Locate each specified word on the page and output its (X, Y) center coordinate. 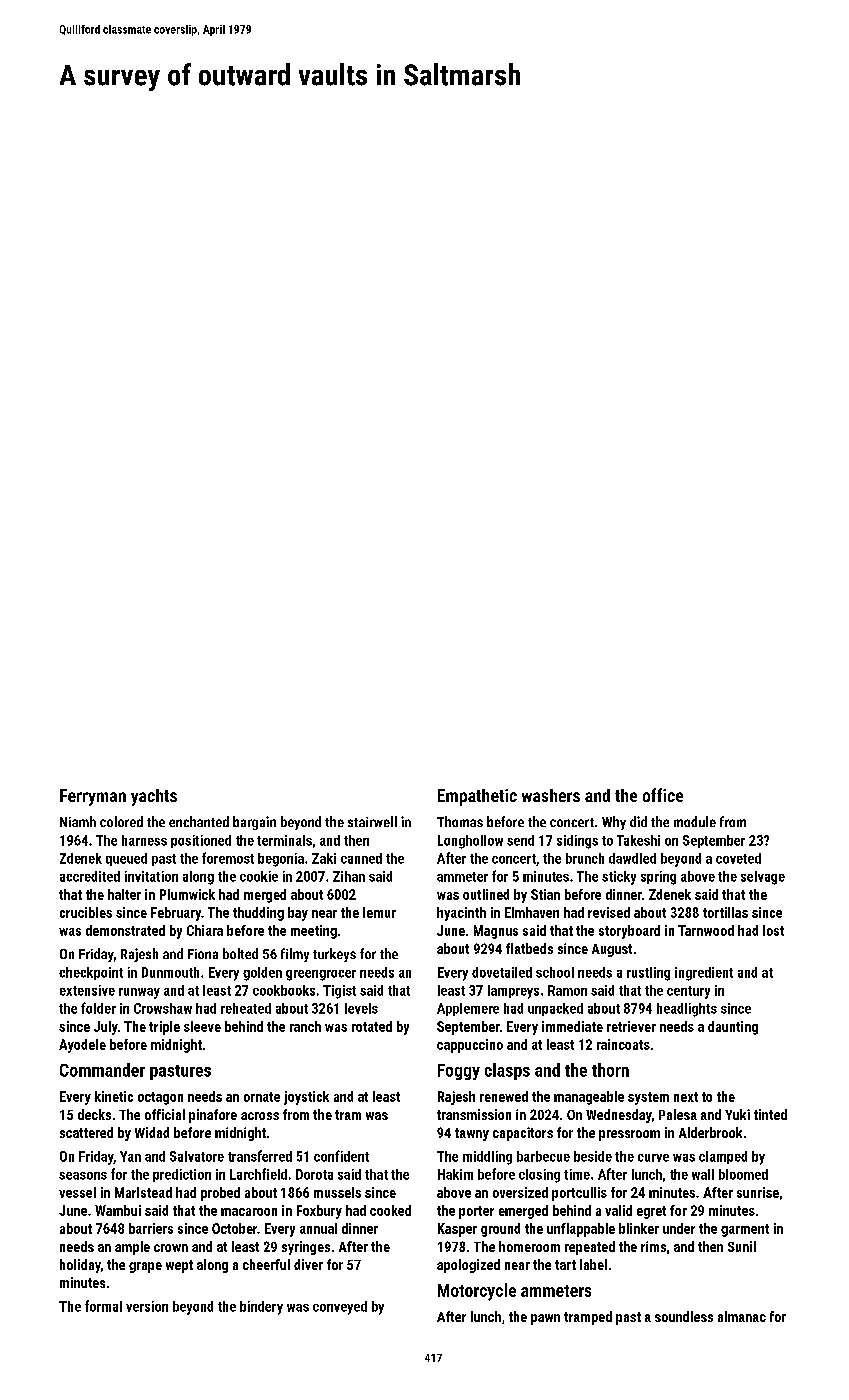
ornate (262, 1097)
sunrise (758, 1192)
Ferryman (93, 797)
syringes (306, 1248)
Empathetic (477, 797)
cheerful (266, 1264)
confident (341, 1156)
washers (551, 795)
